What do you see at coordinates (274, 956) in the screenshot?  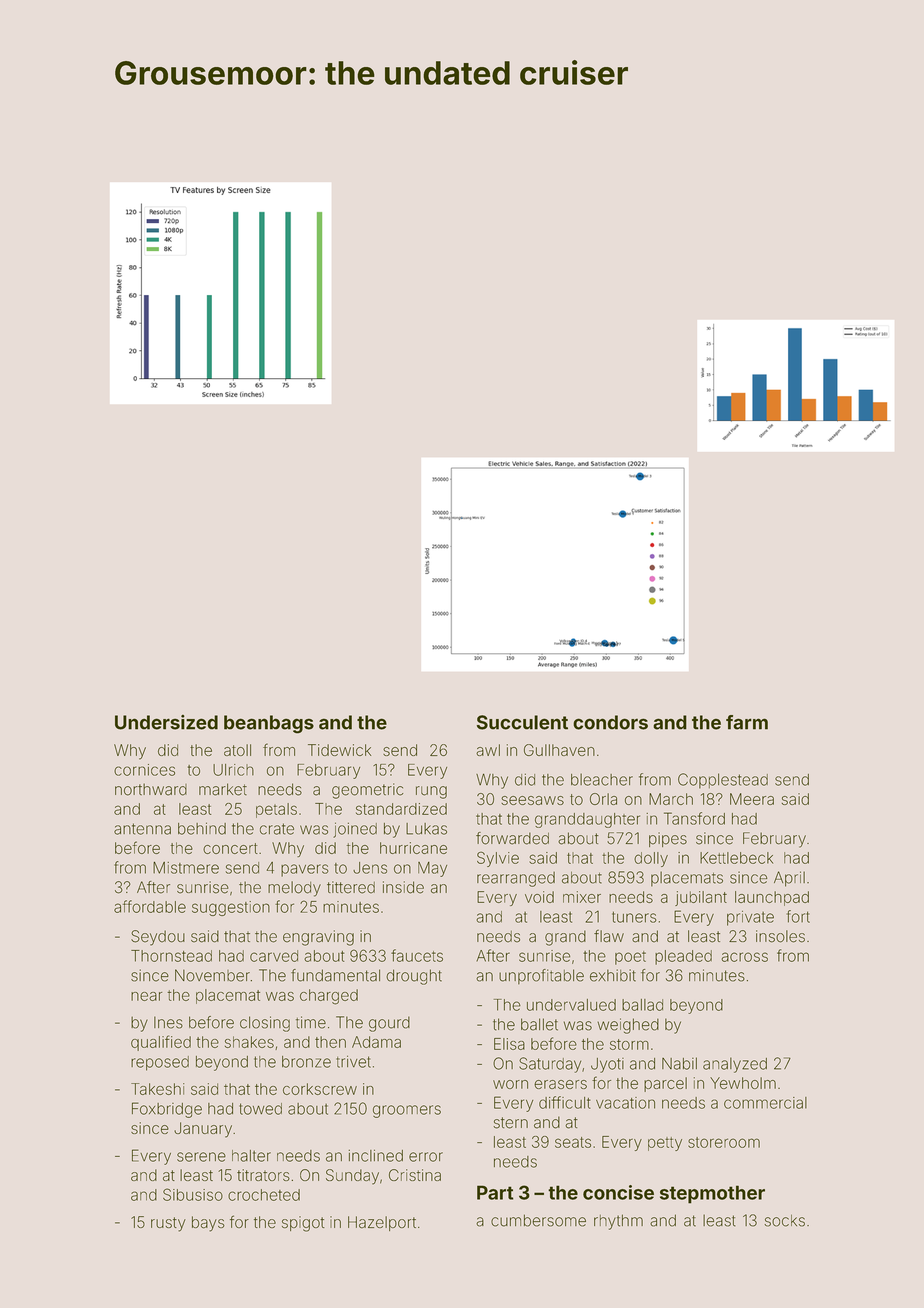 I see `carved` at bounding box center [274, 956].
